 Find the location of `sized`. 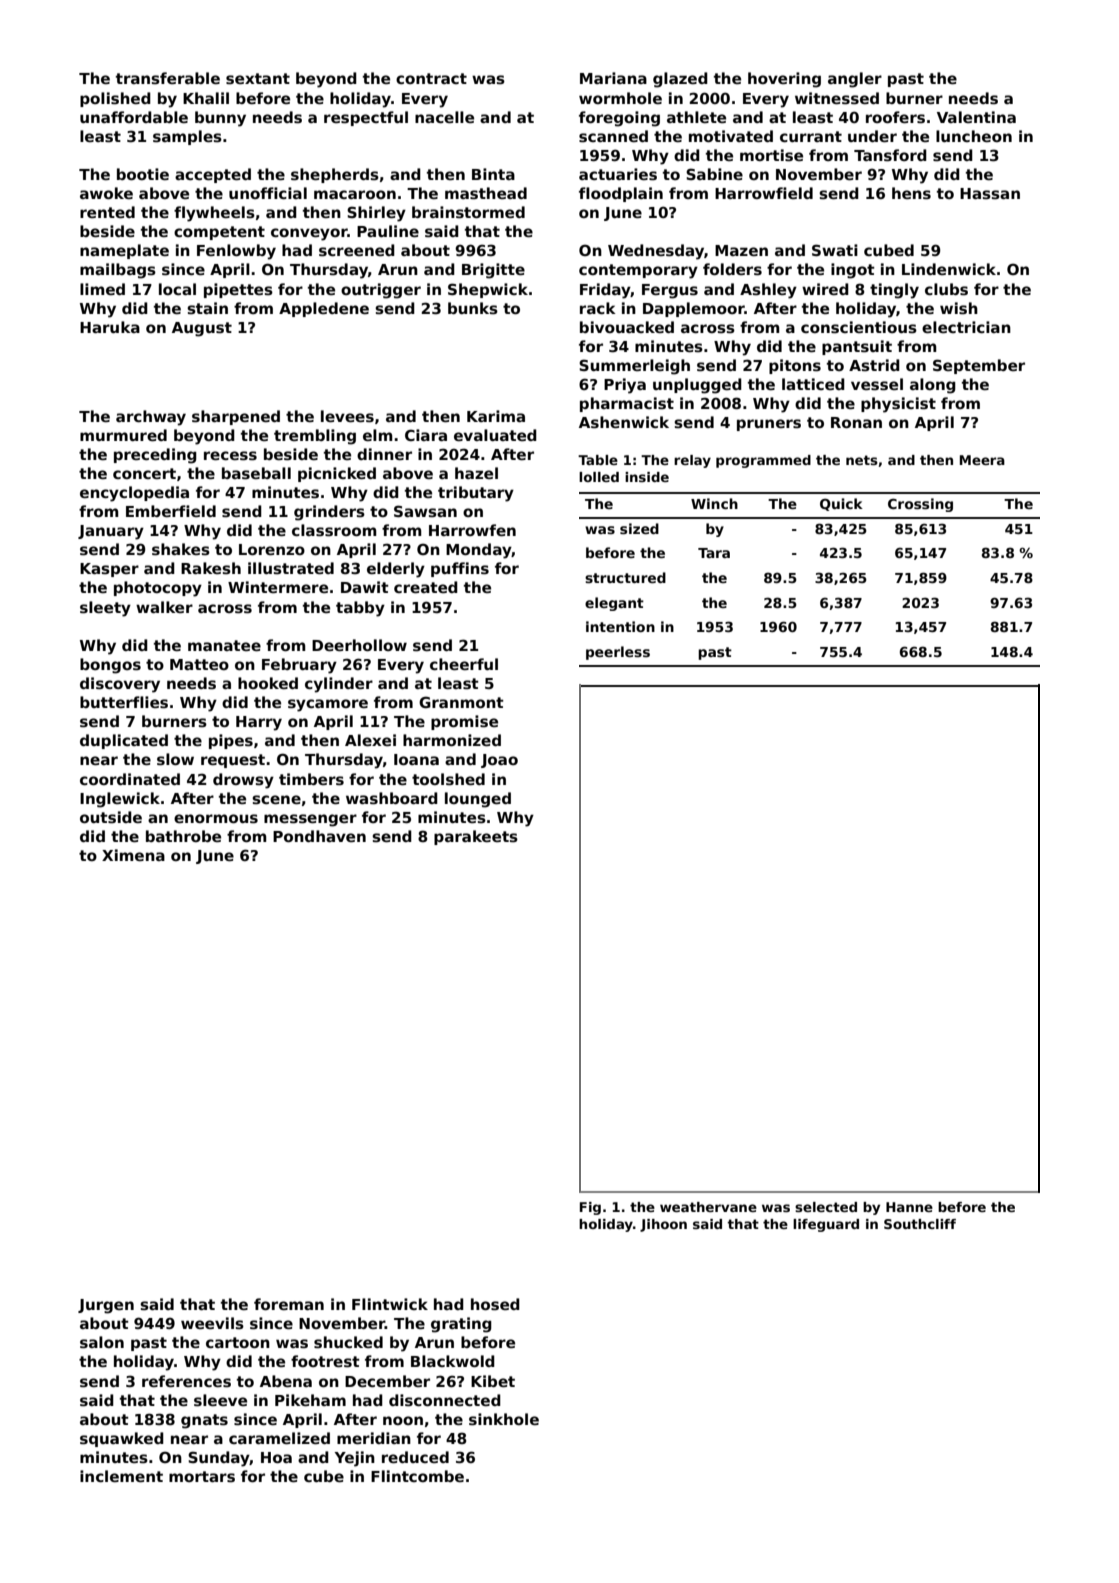

sized is located at coordinates (639, 528).
